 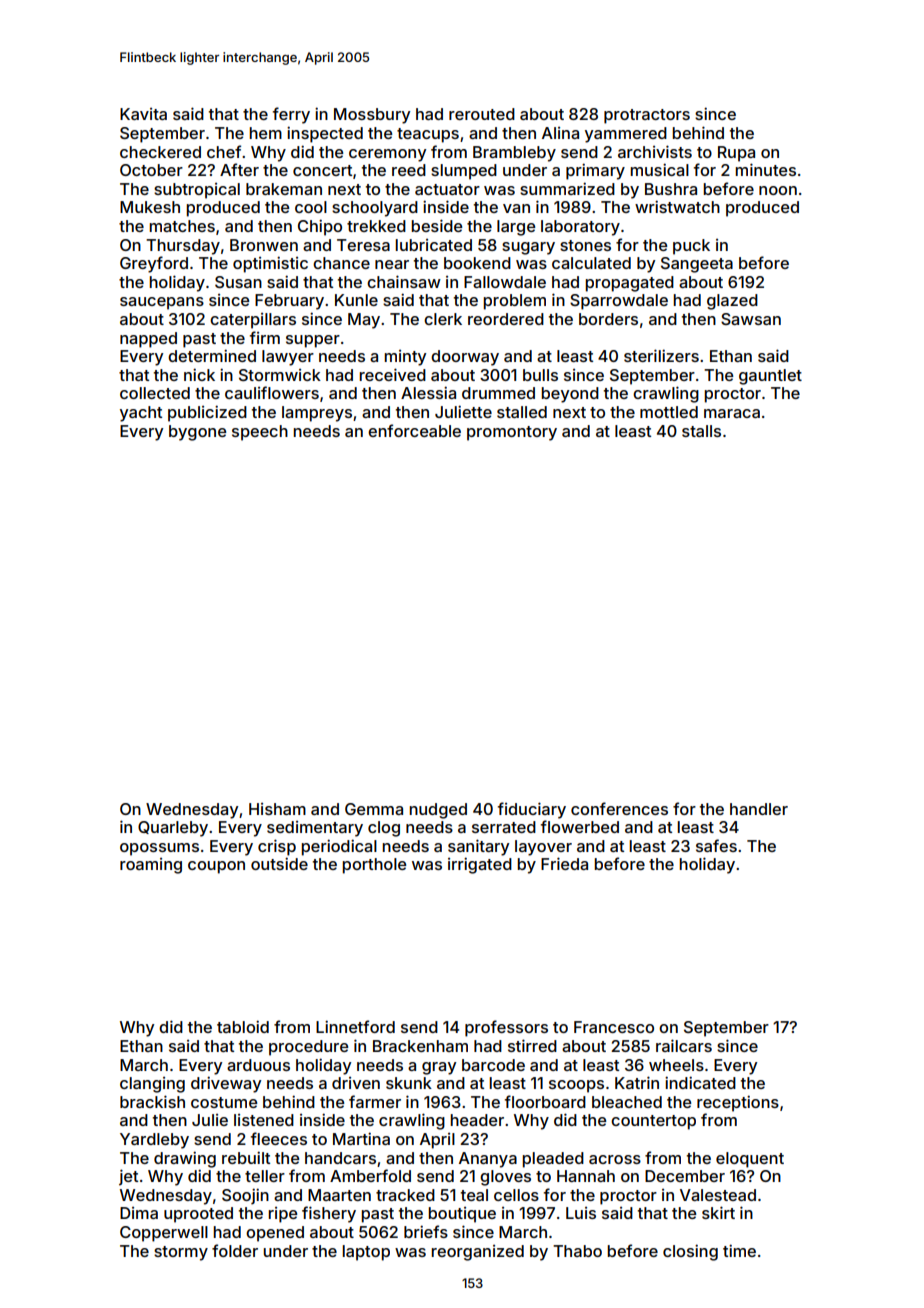 I want to click on protractors, so click(x=647, y=116).
